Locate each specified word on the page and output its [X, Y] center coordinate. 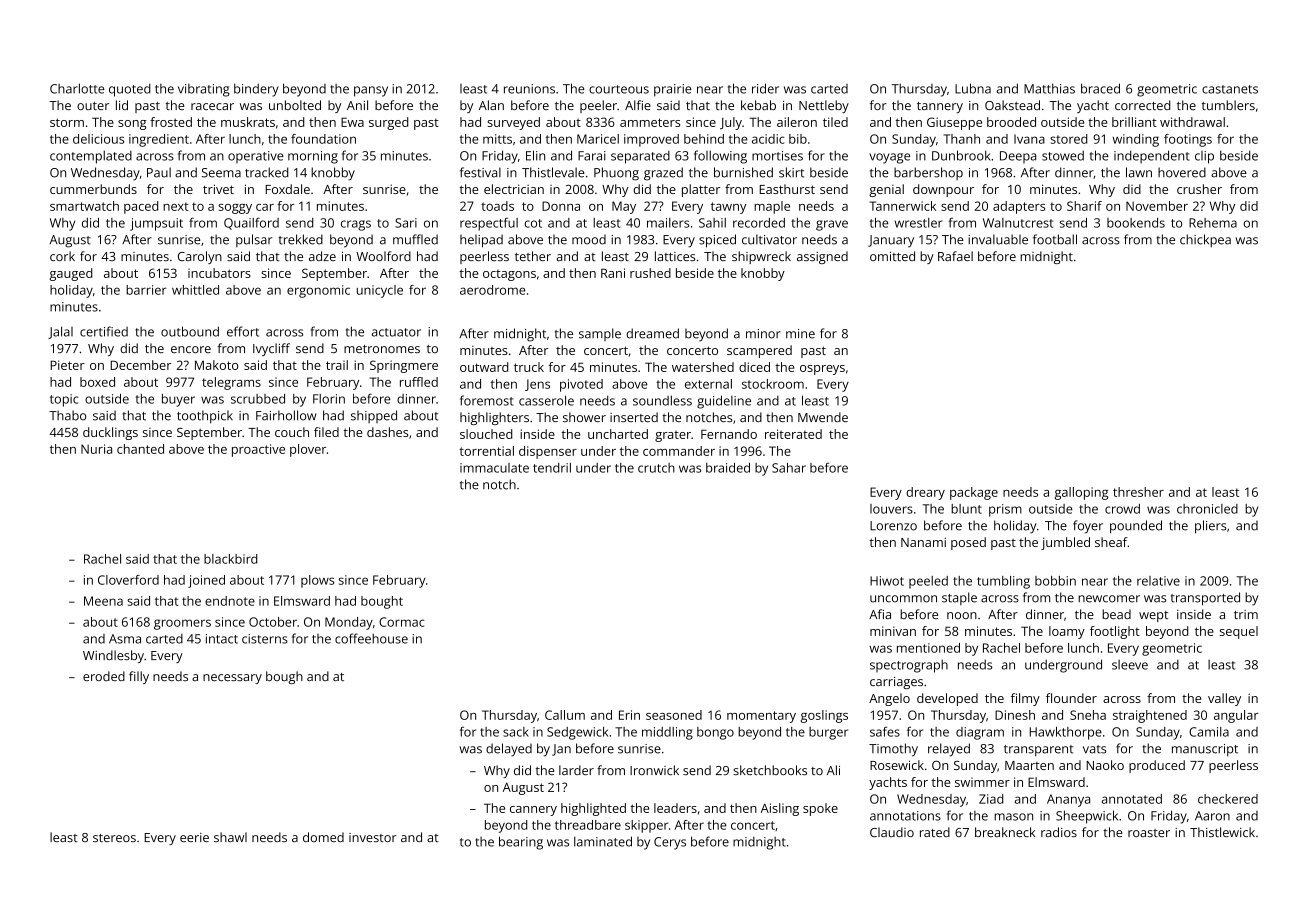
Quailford [251, 223]
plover [308, 450]
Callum [565, 715]
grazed [663, 174]
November [1157, 206]
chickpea [1205, 240]
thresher [1138, 492]
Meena [103, 601]
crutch [656, 468]
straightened [1150, 716]
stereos [114, 838]
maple [772, 207]
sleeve [1130, 665]
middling [667, 733]
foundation [323, 139]
